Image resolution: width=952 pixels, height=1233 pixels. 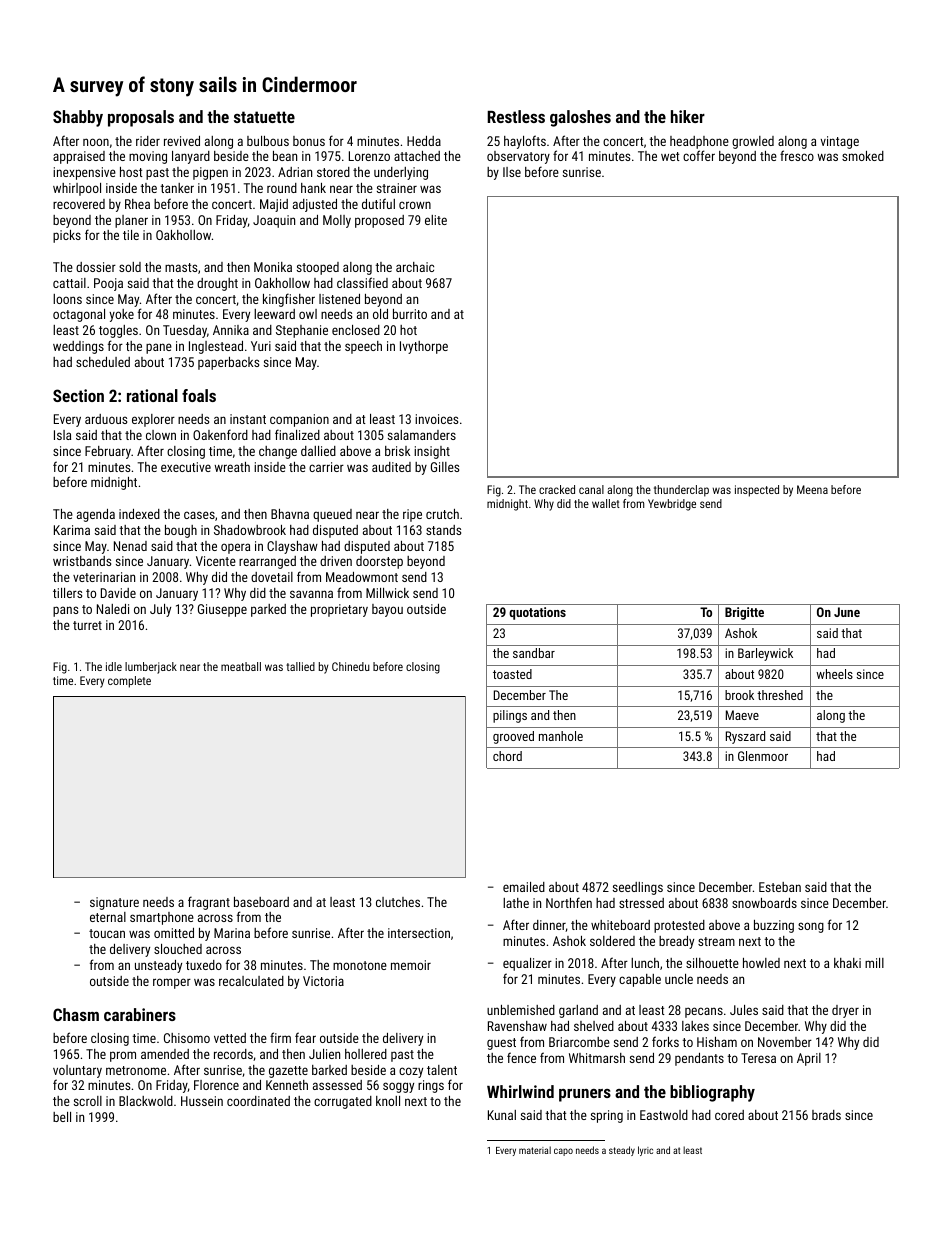 I want to click on emailed, so click(x=524, y=887).
